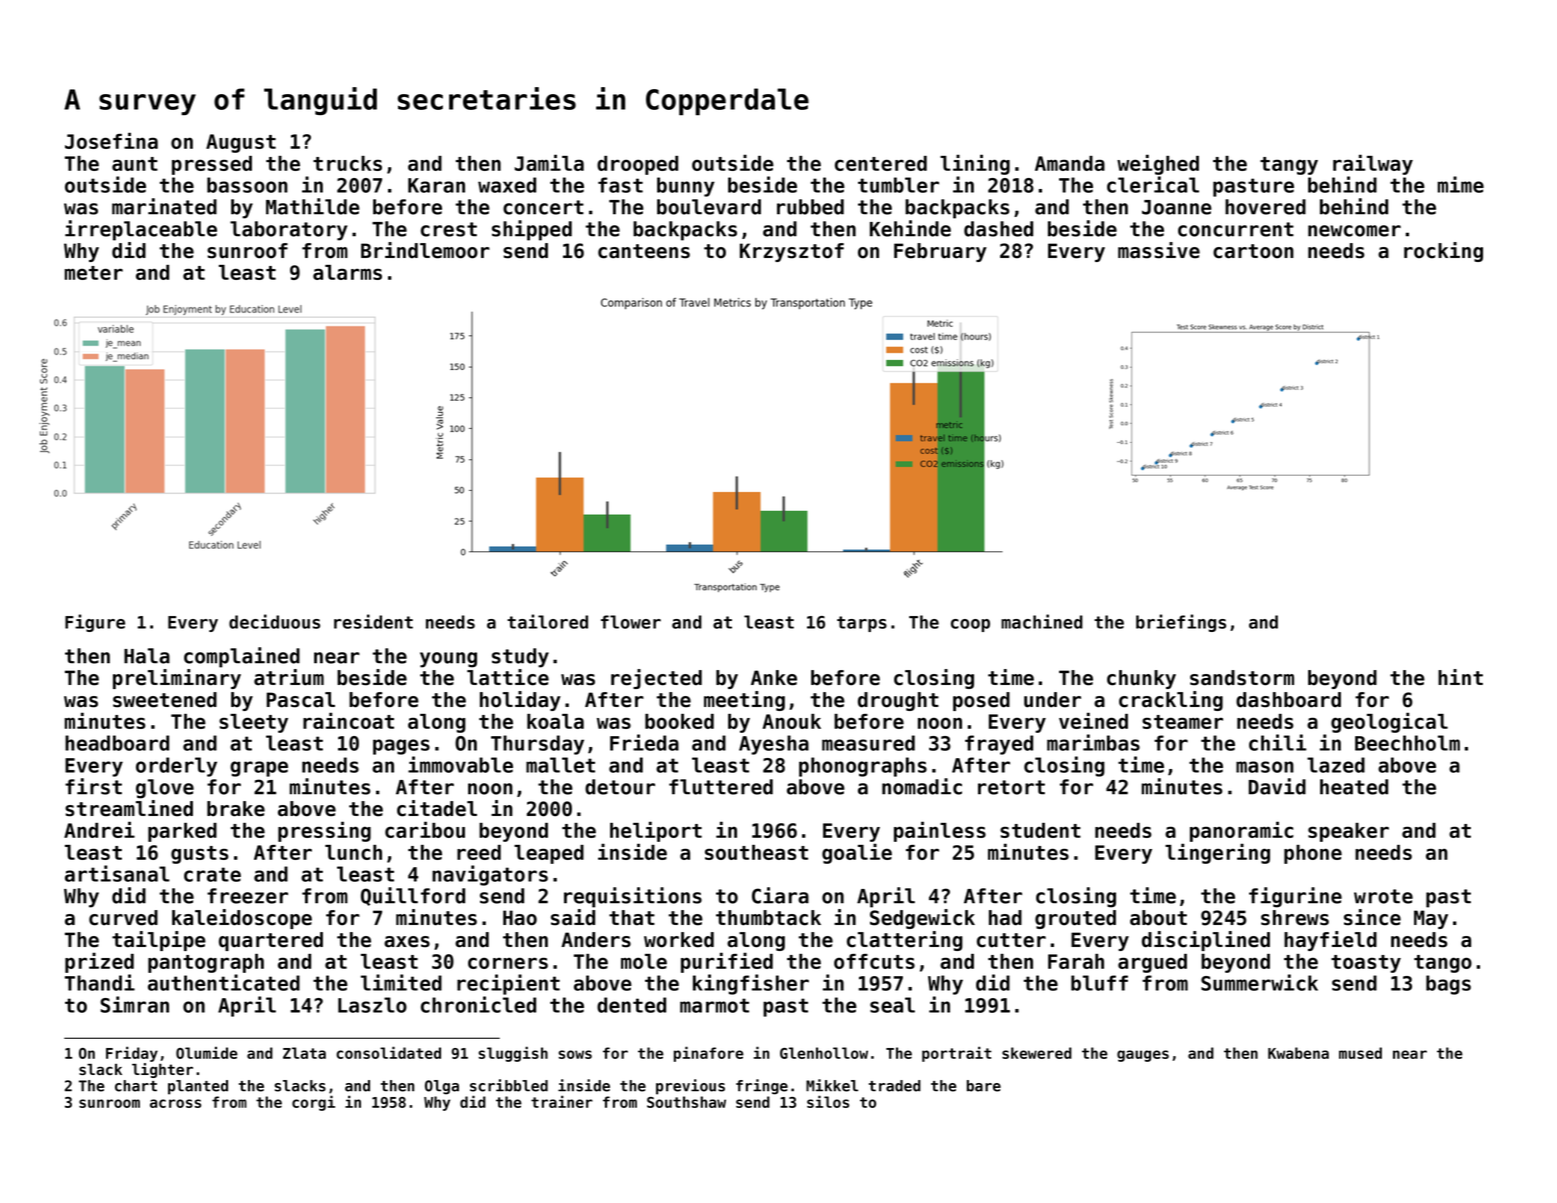  What do you see at coordinates (768, 918) in the document?
I see `thumbtack` at bounding box center [768, 918].
